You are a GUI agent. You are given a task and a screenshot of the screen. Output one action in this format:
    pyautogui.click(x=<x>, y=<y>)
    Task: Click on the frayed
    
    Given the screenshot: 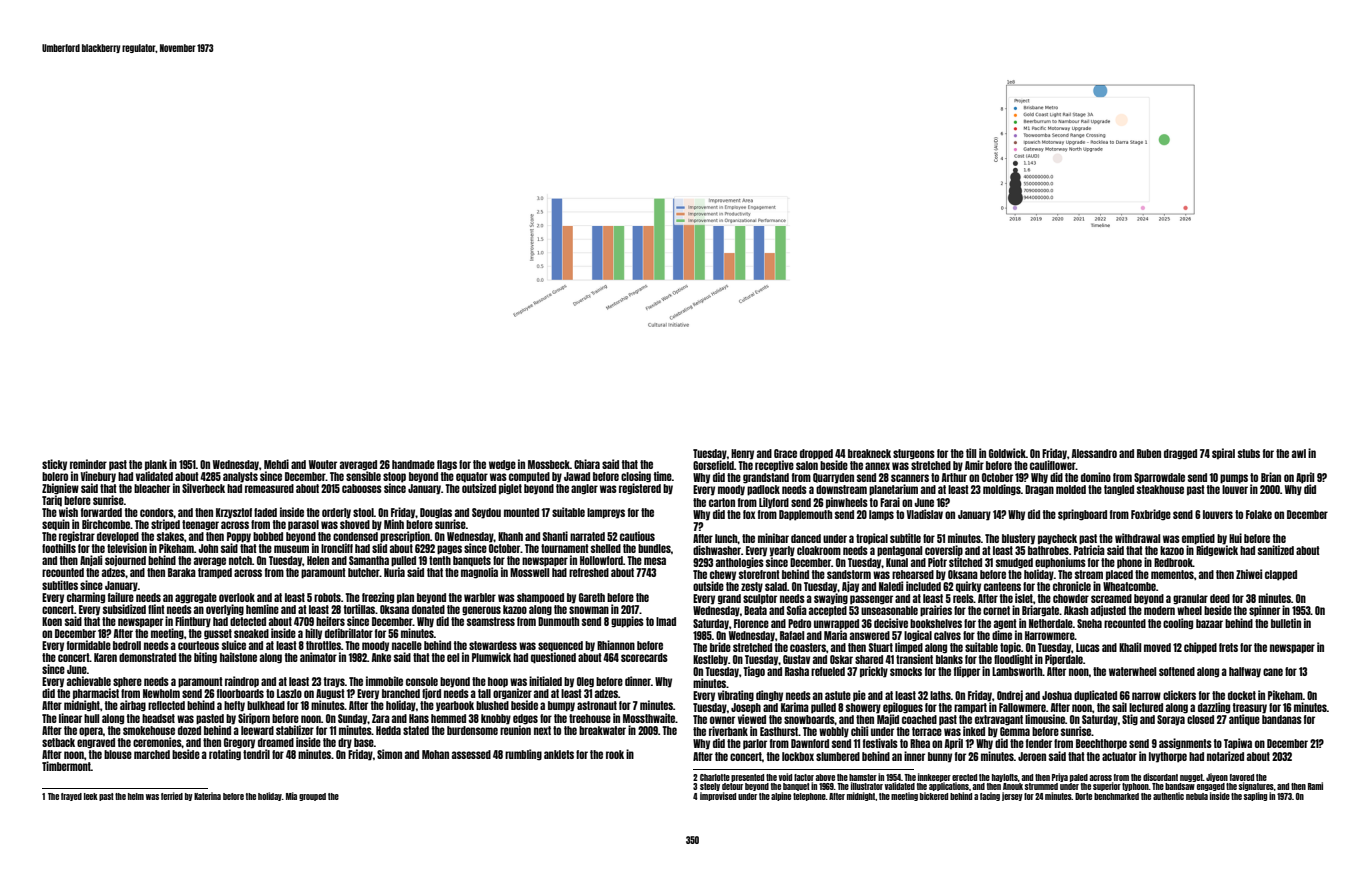 What is the action you would take?
    pyautogui.click(x=71, y=797)
